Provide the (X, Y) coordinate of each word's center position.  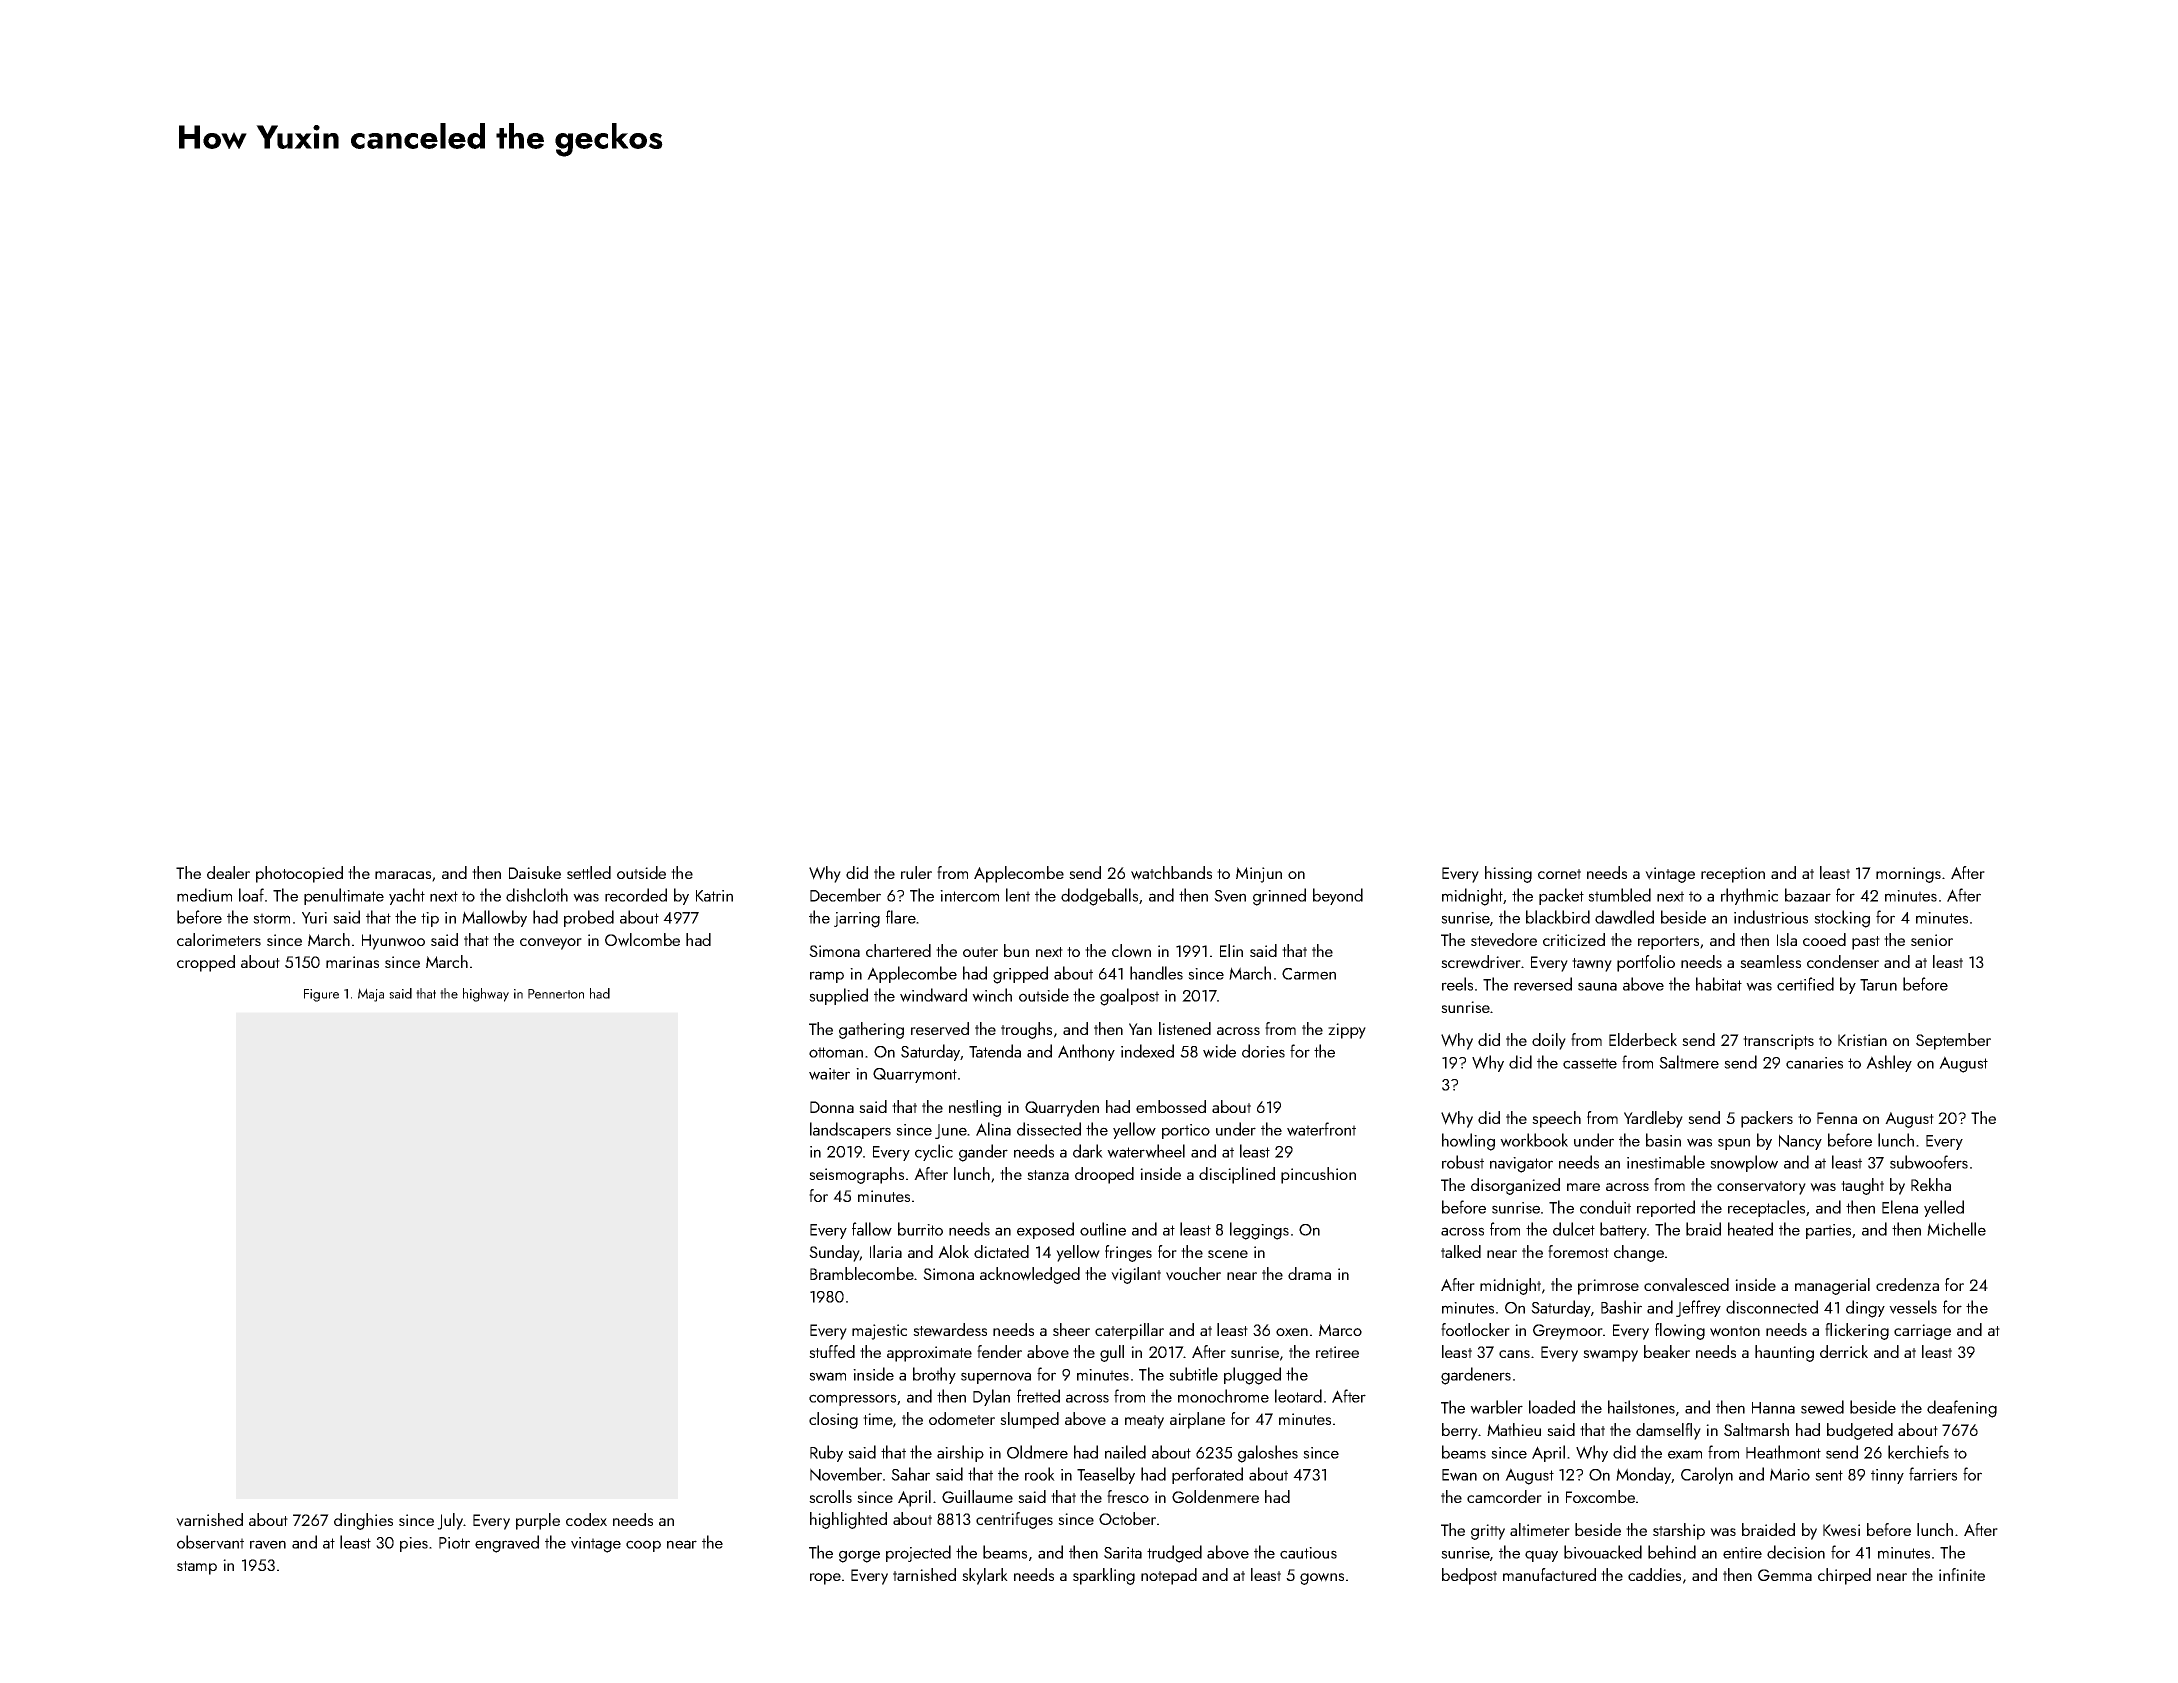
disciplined (1237, 1175)
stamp (197, 1568)
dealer (228, 872)
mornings (1908, 875)
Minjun (1259, 875)
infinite (1962, 1574)
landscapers (850, 1130)
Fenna (1837, 1118)
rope (825, 1579)
